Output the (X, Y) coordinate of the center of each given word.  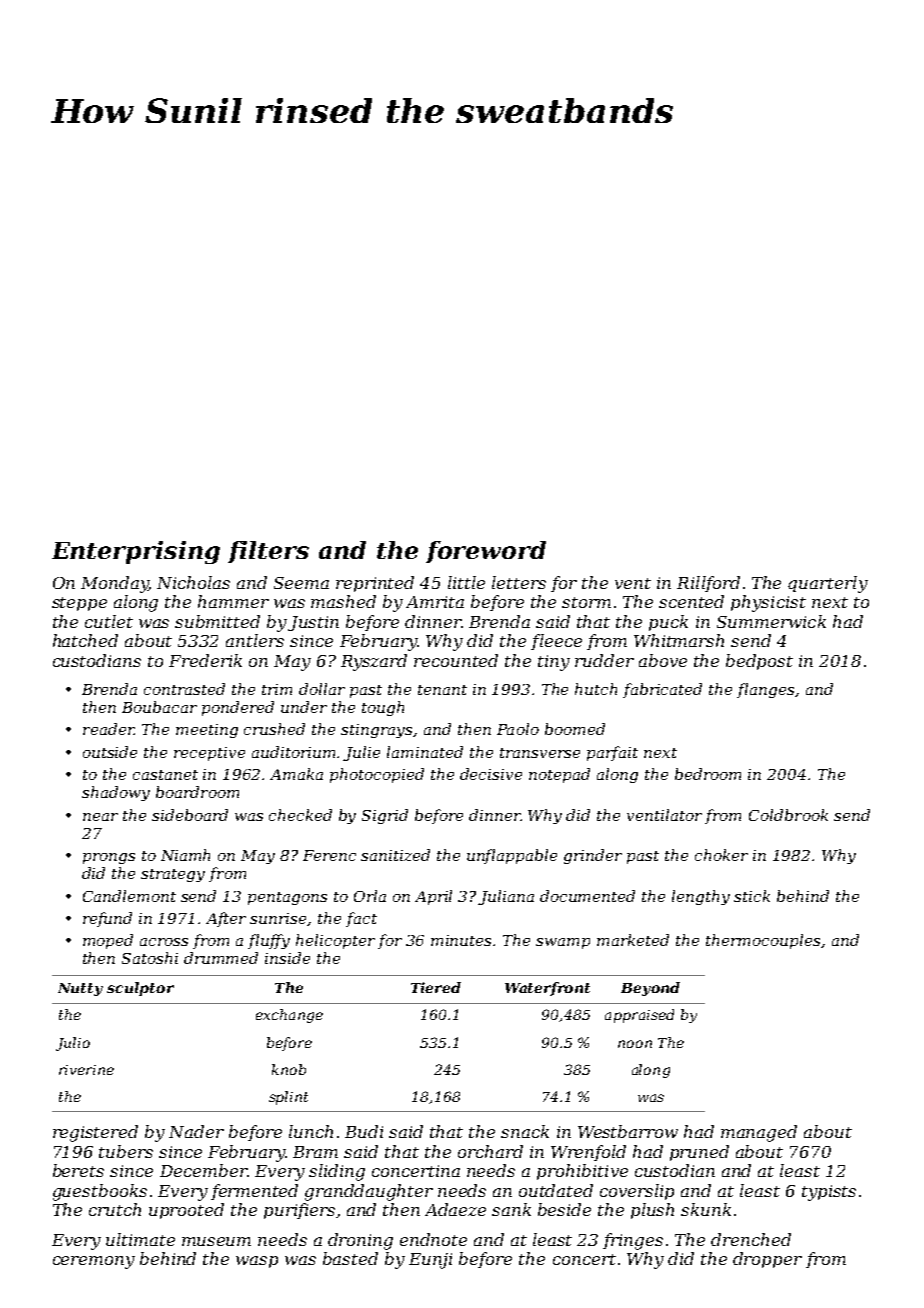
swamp (563, 943)
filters (268, 552)
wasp (257, 1262)
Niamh (185, 855)
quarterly (828, 584)
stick (752, 896)
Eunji (430, 1261)
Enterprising (136, 552)
